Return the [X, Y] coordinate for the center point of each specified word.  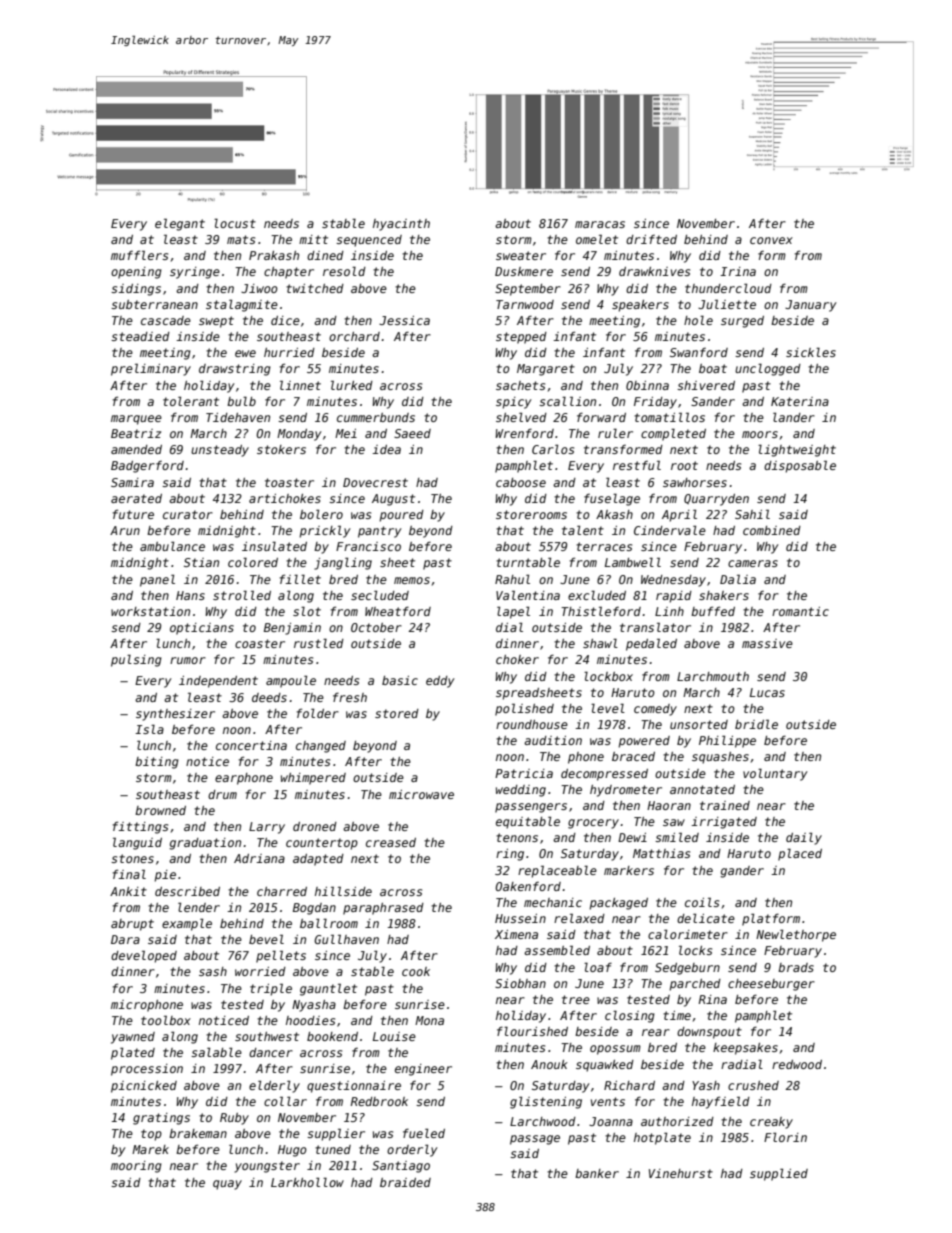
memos [412, 580]
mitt [313, 239]
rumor [188, 660]
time [677, 1015]
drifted [651, 239]
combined [772, 530]
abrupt [132, 925]
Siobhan [520, 983]
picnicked [144, 1087]
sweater [521, 255]
